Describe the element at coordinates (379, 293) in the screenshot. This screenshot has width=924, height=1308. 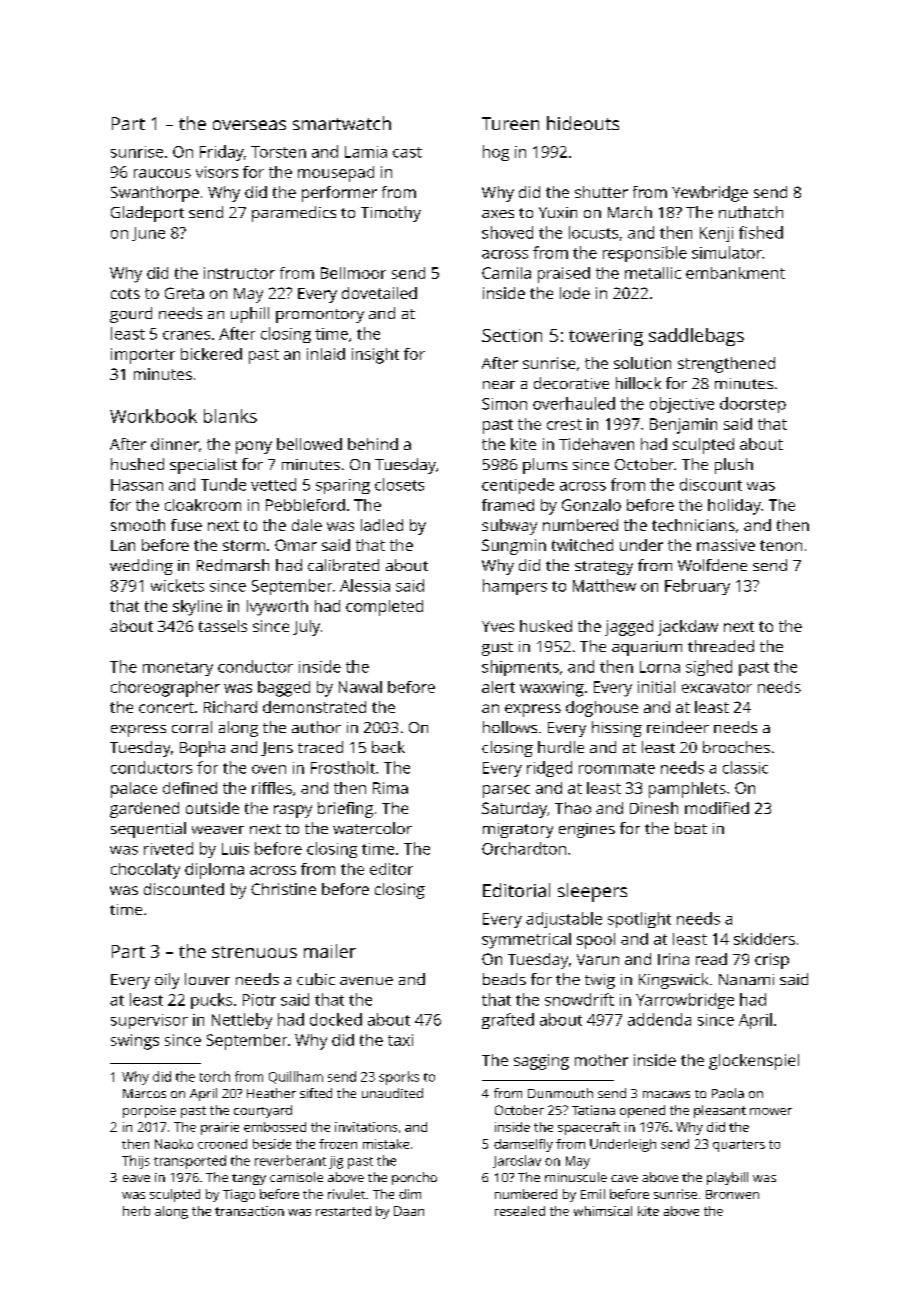
I see `dovetailed` at that location.
